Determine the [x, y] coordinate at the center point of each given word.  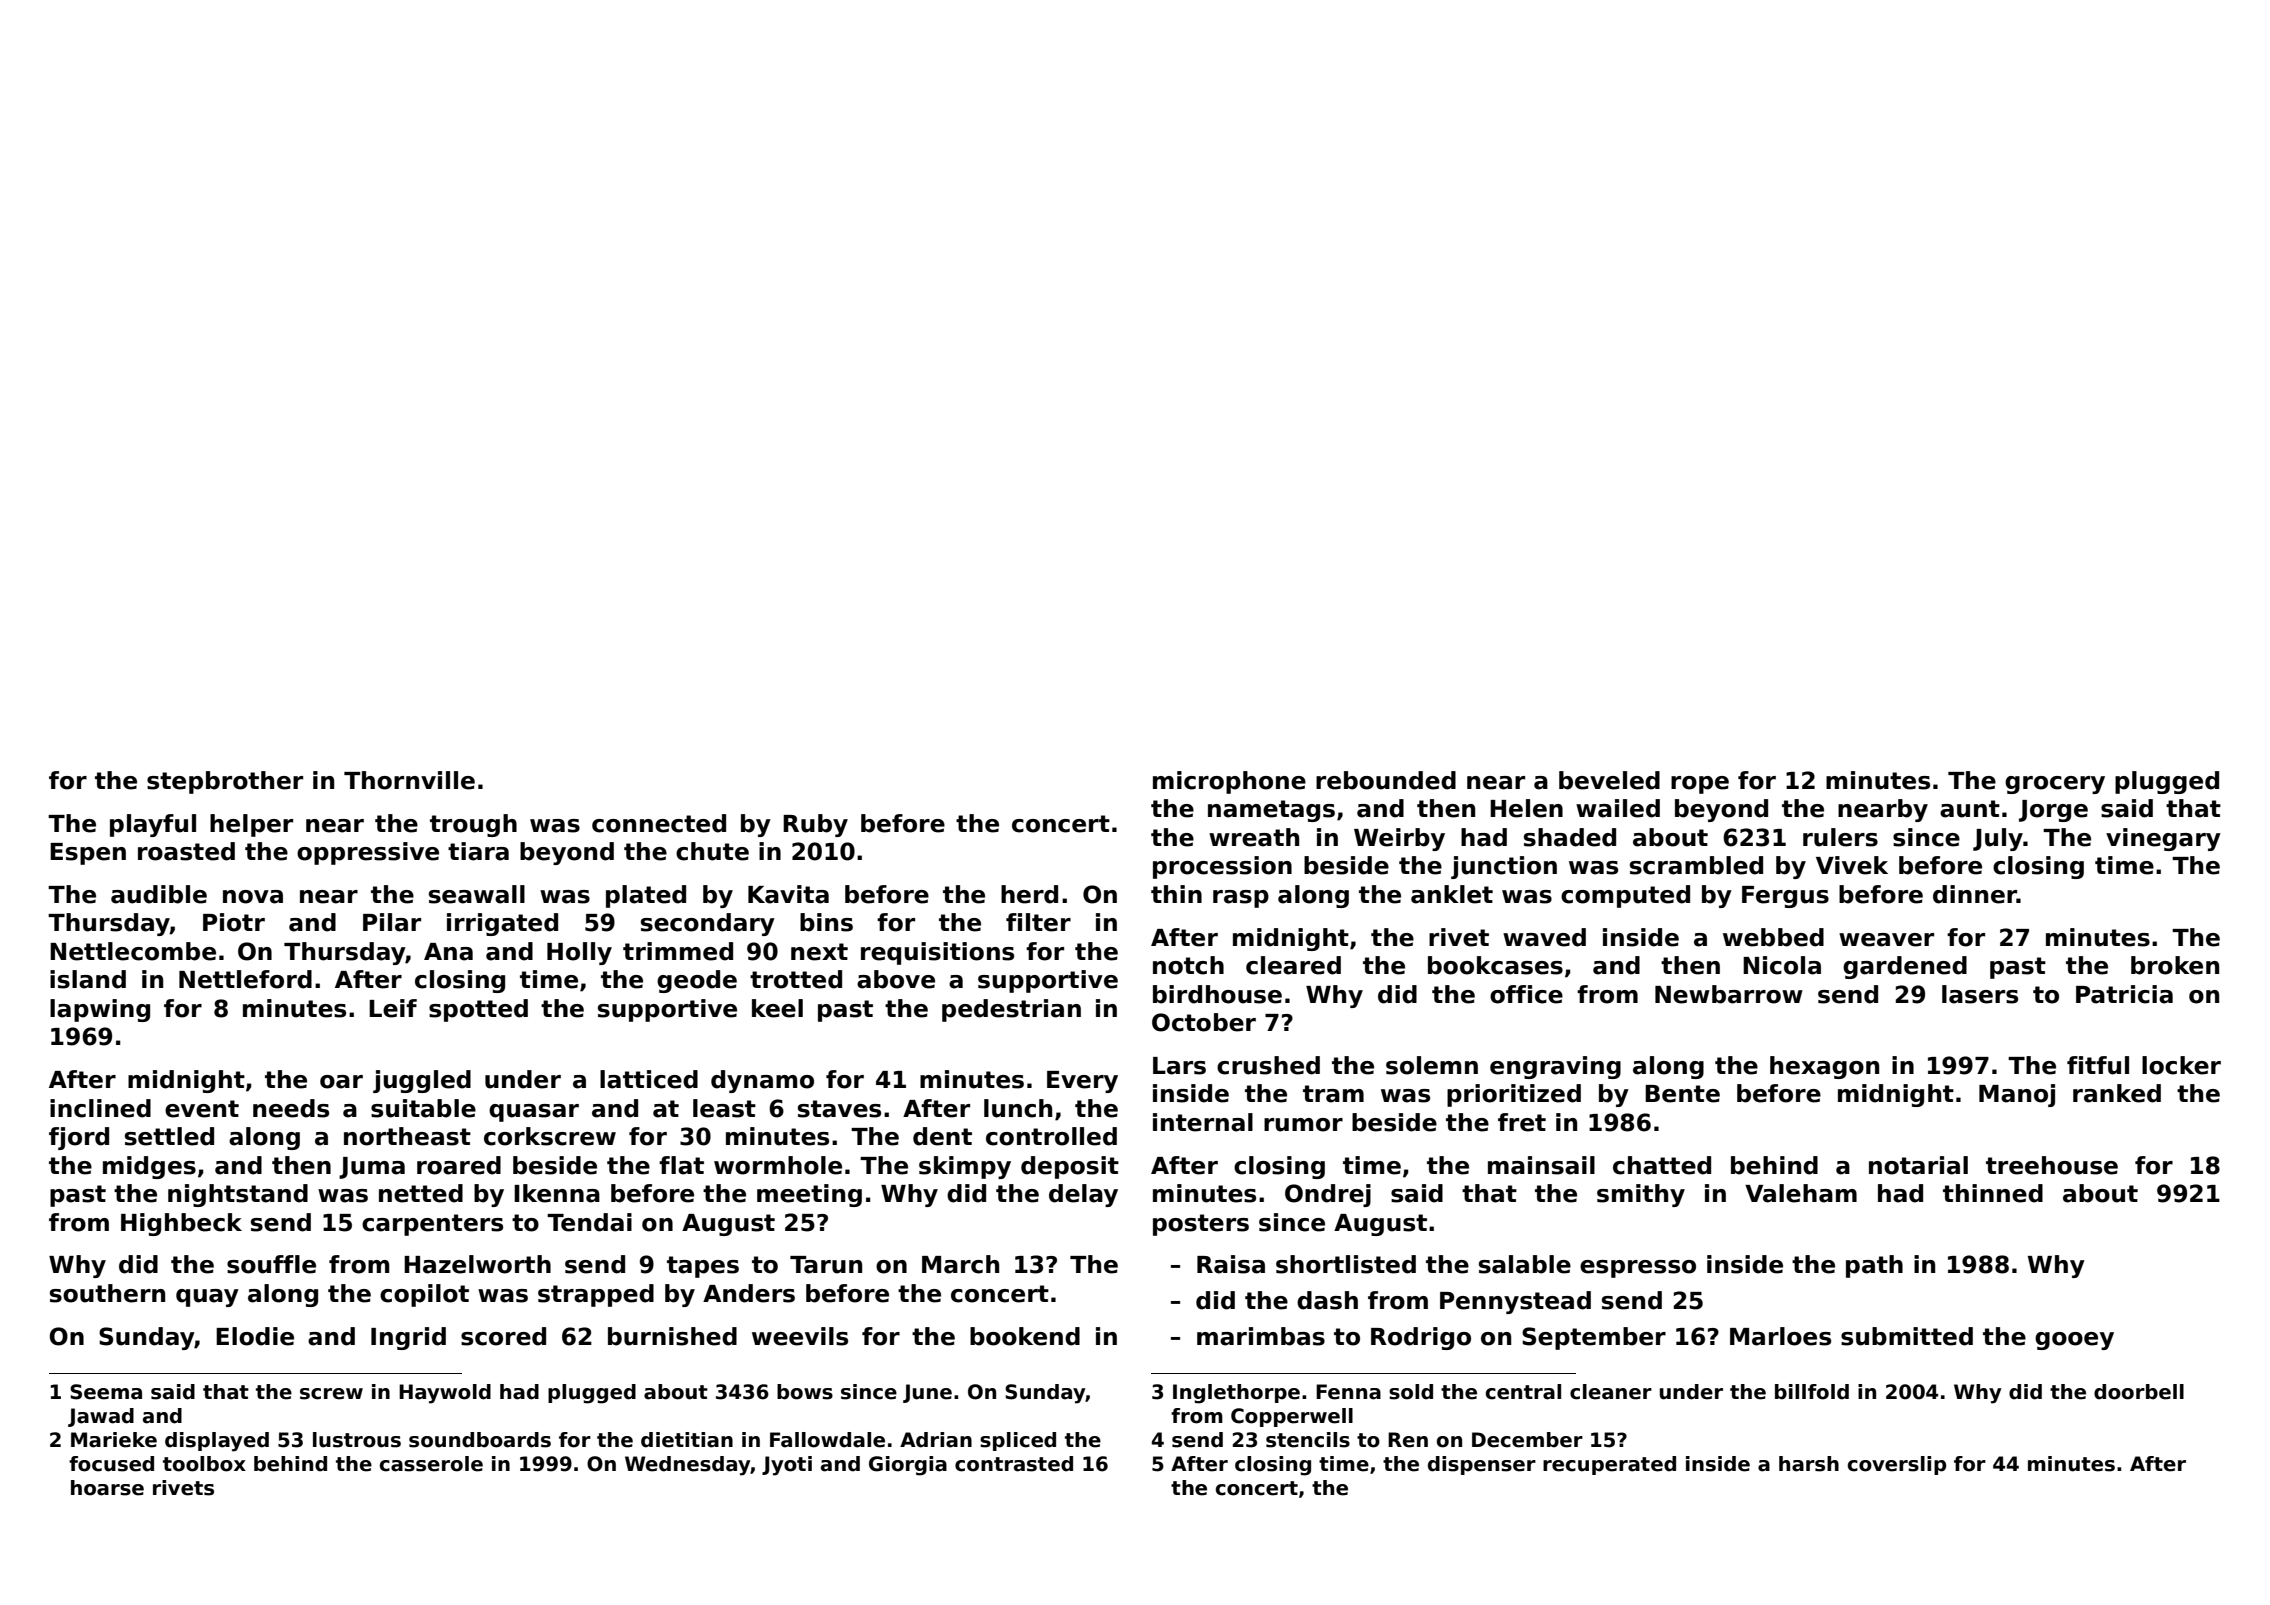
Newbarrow [1729, 994]
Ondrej [1328, 1195]
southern [107, 1293]
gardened [1905, 967]
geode [697, 981]
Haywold [445, 1394]
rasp [1241, 899]
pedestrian [1011, 1010]
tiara [478, 851]
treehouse [2052, 1165]
